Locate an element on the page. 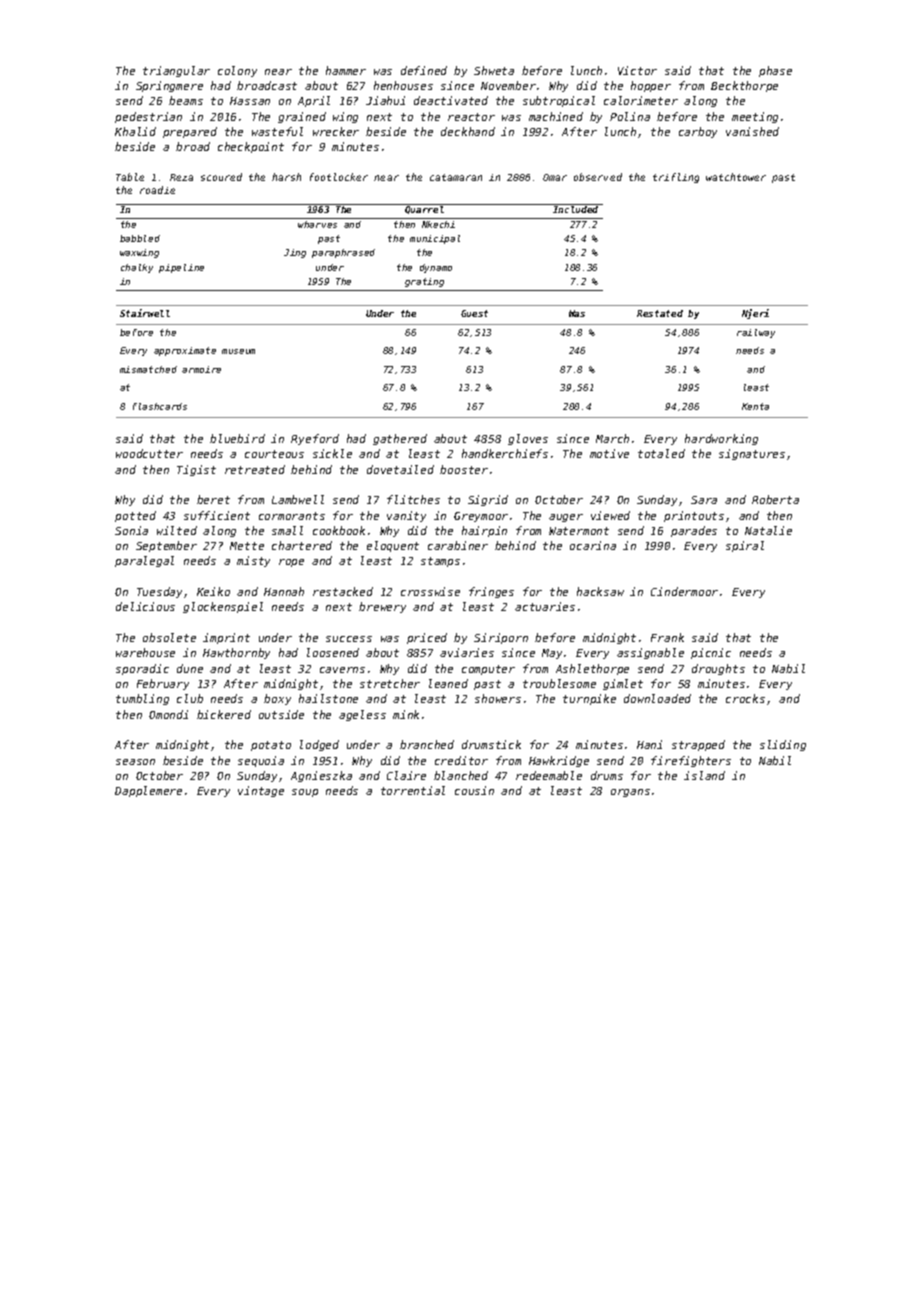 The image size is (924, 1308). vanity is located at coordinates (406, 516).
